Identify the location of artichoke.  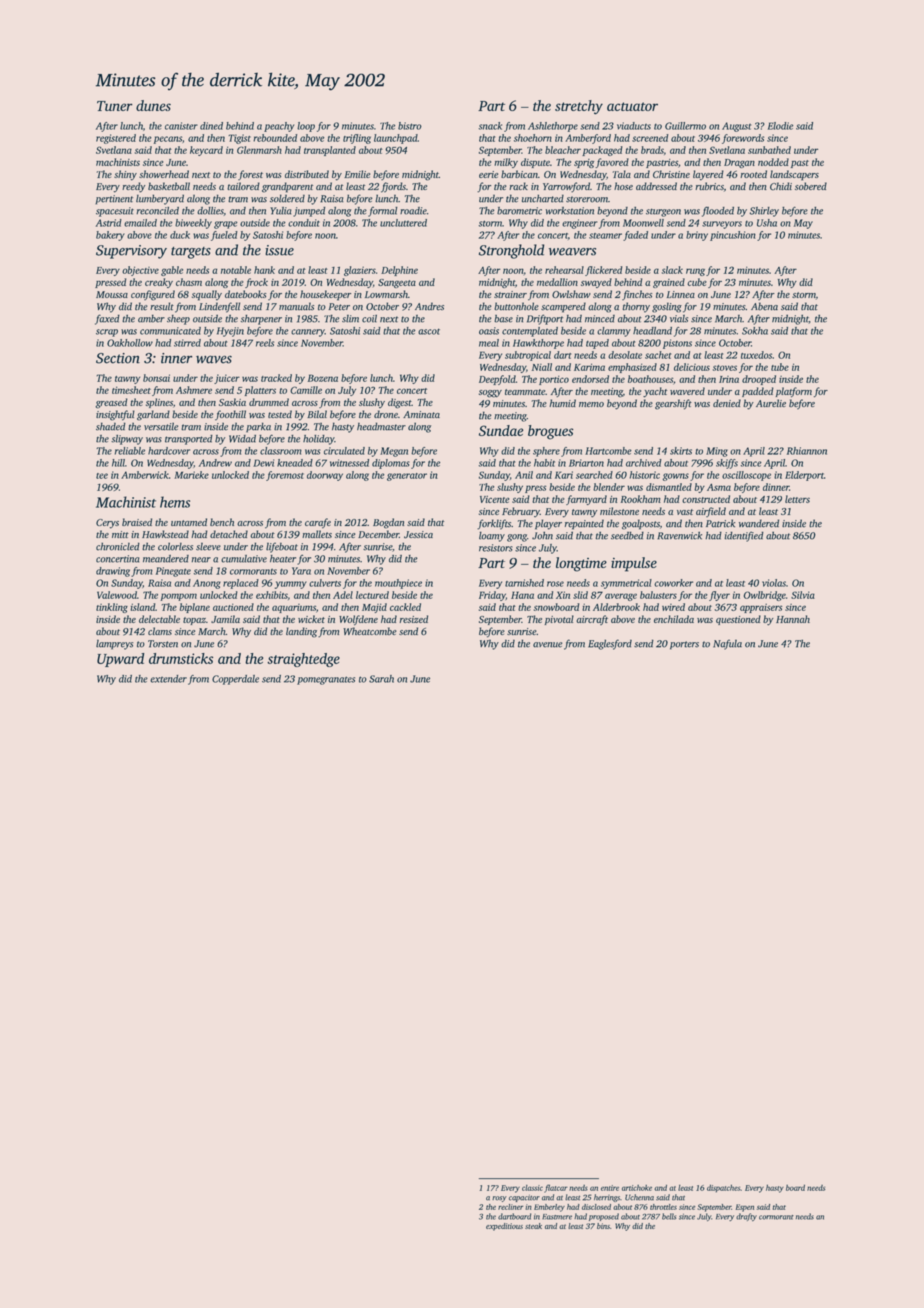
(637, 1188).
